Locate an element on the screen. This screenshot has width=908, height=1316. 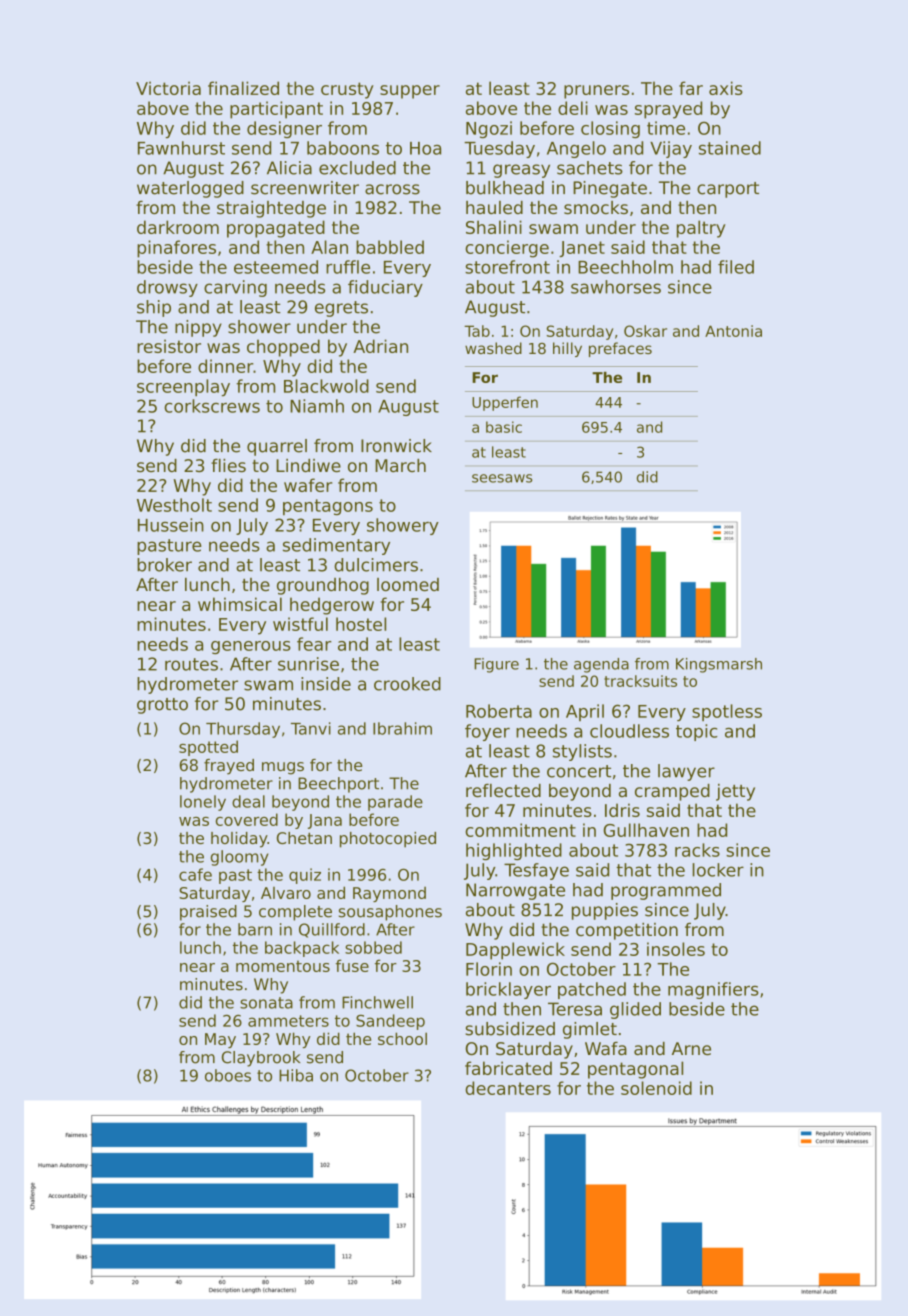
screenwriter is located at coordinates (305, 188).
